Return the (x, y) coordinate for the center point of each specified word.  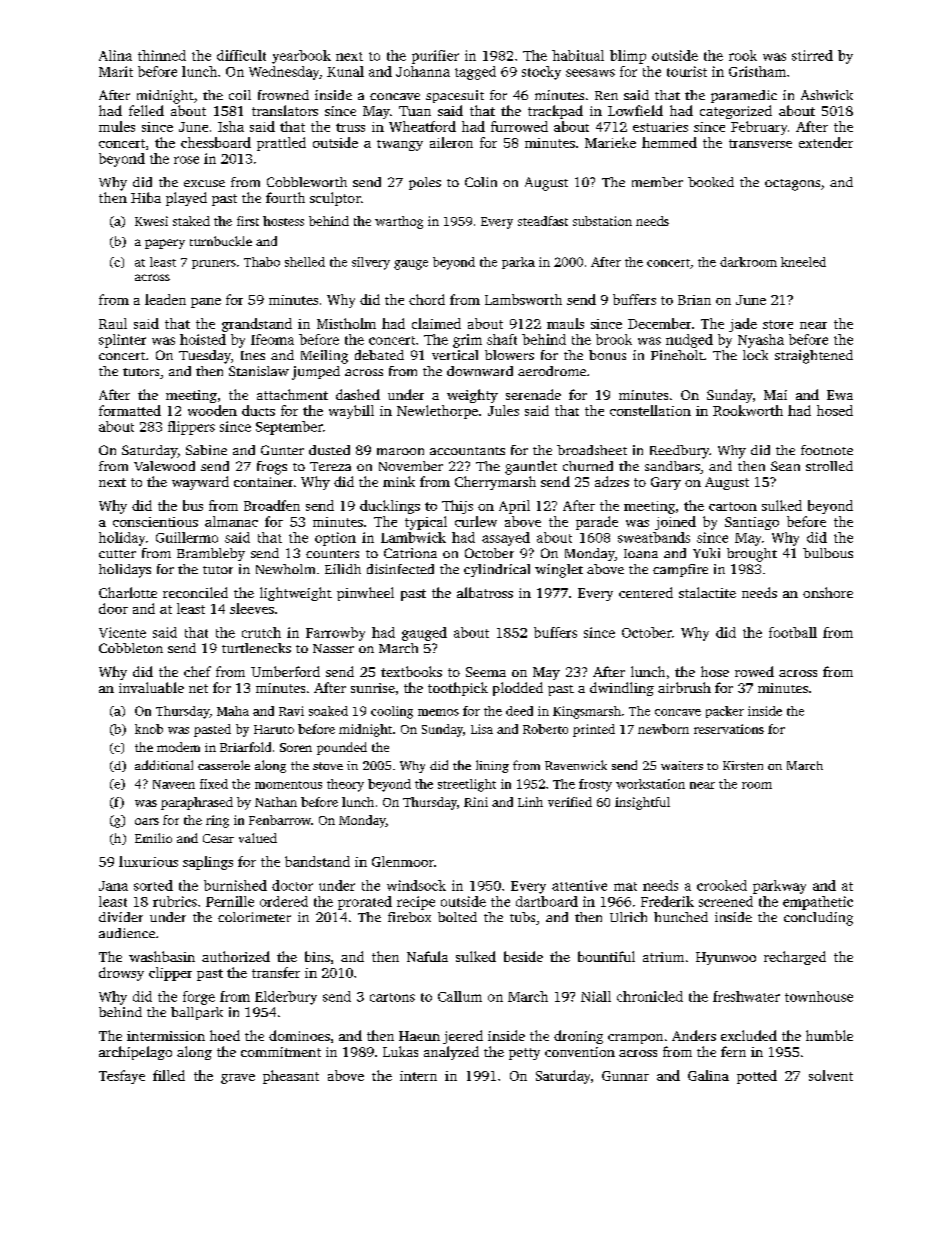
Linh (530, 802)
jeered (463, 1037)
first (248, 221)
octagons (792, 185)
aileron (451, 142)
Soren (296, 747)
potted (757, 1077)
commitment (281, 1052)
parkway (779, 887)
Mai (775, 395)
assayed (506, 539)
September (289, 428)
